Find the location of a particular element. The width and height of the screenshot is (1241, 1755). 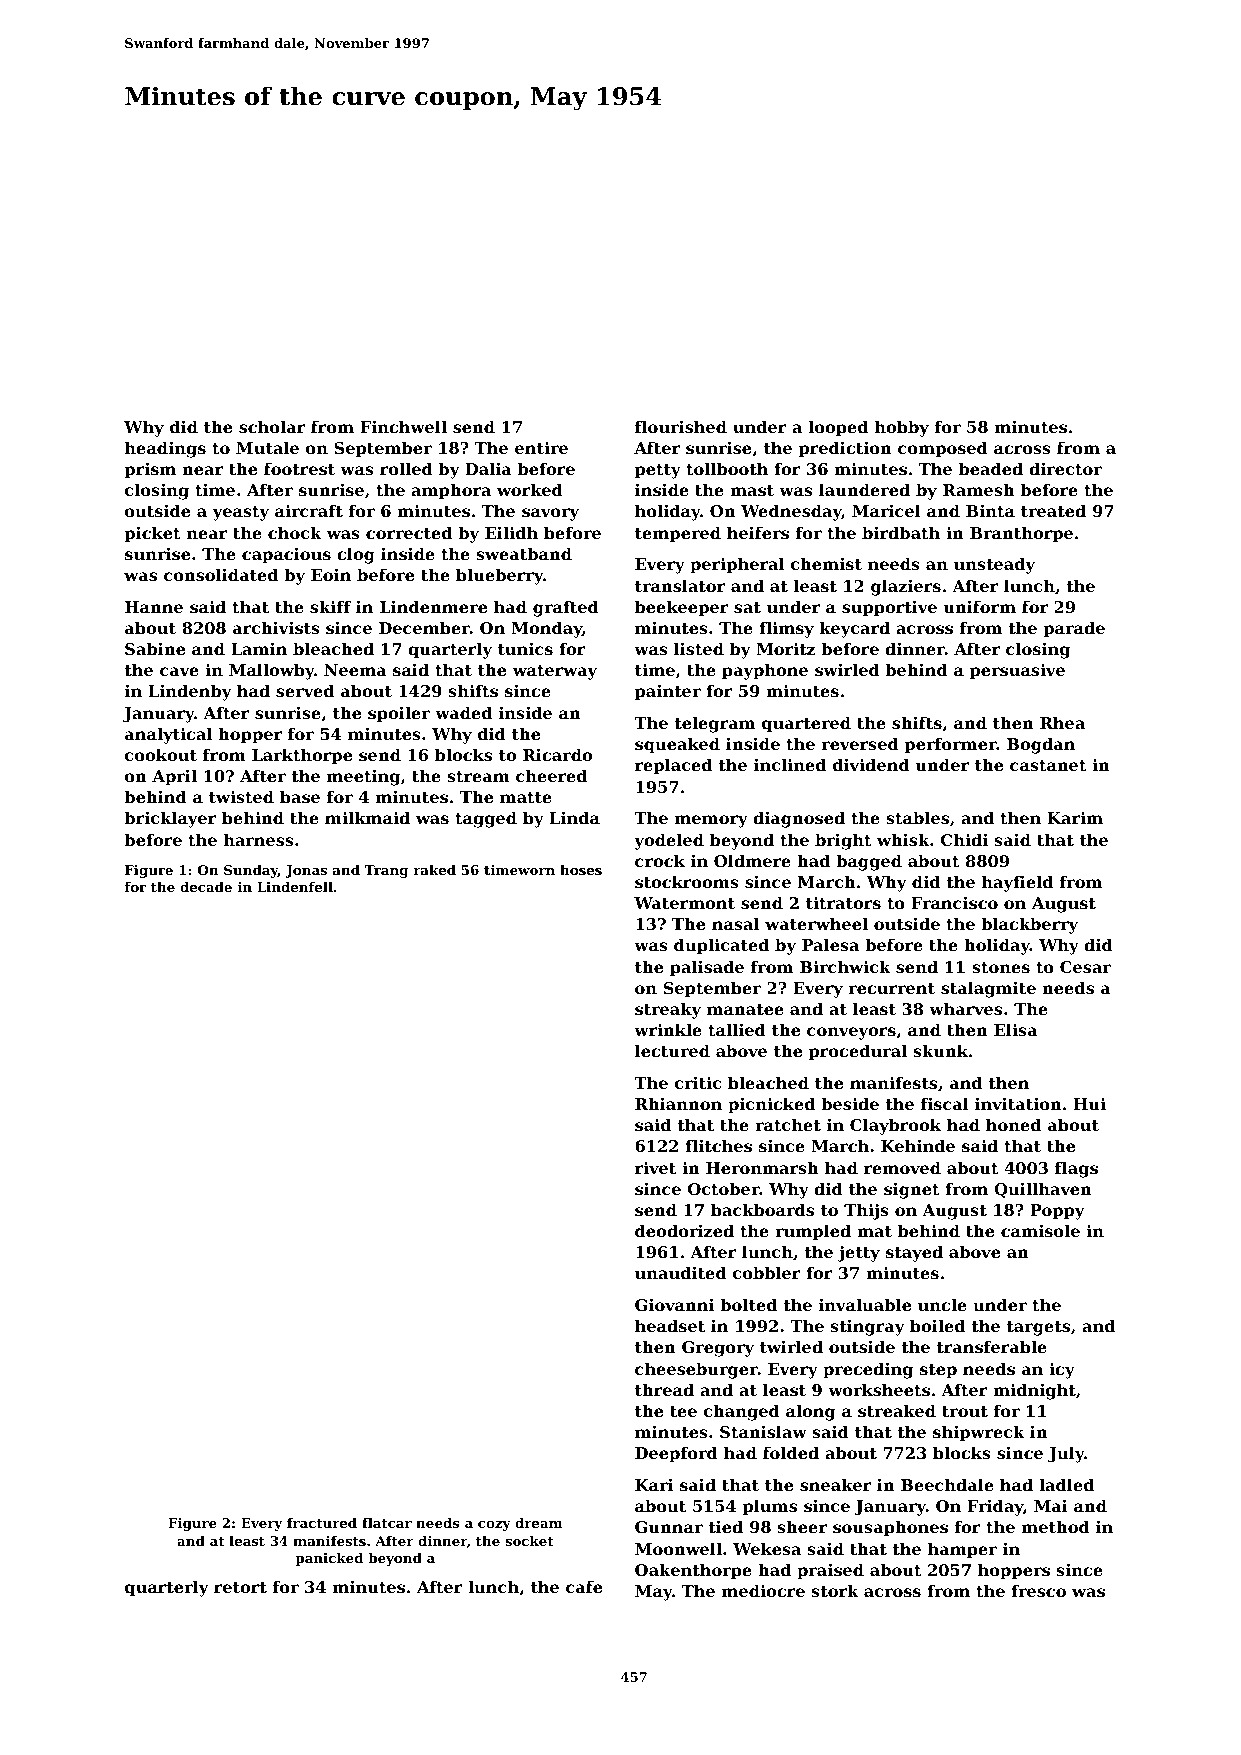

streaky is located at coordinates (668, 1010).
